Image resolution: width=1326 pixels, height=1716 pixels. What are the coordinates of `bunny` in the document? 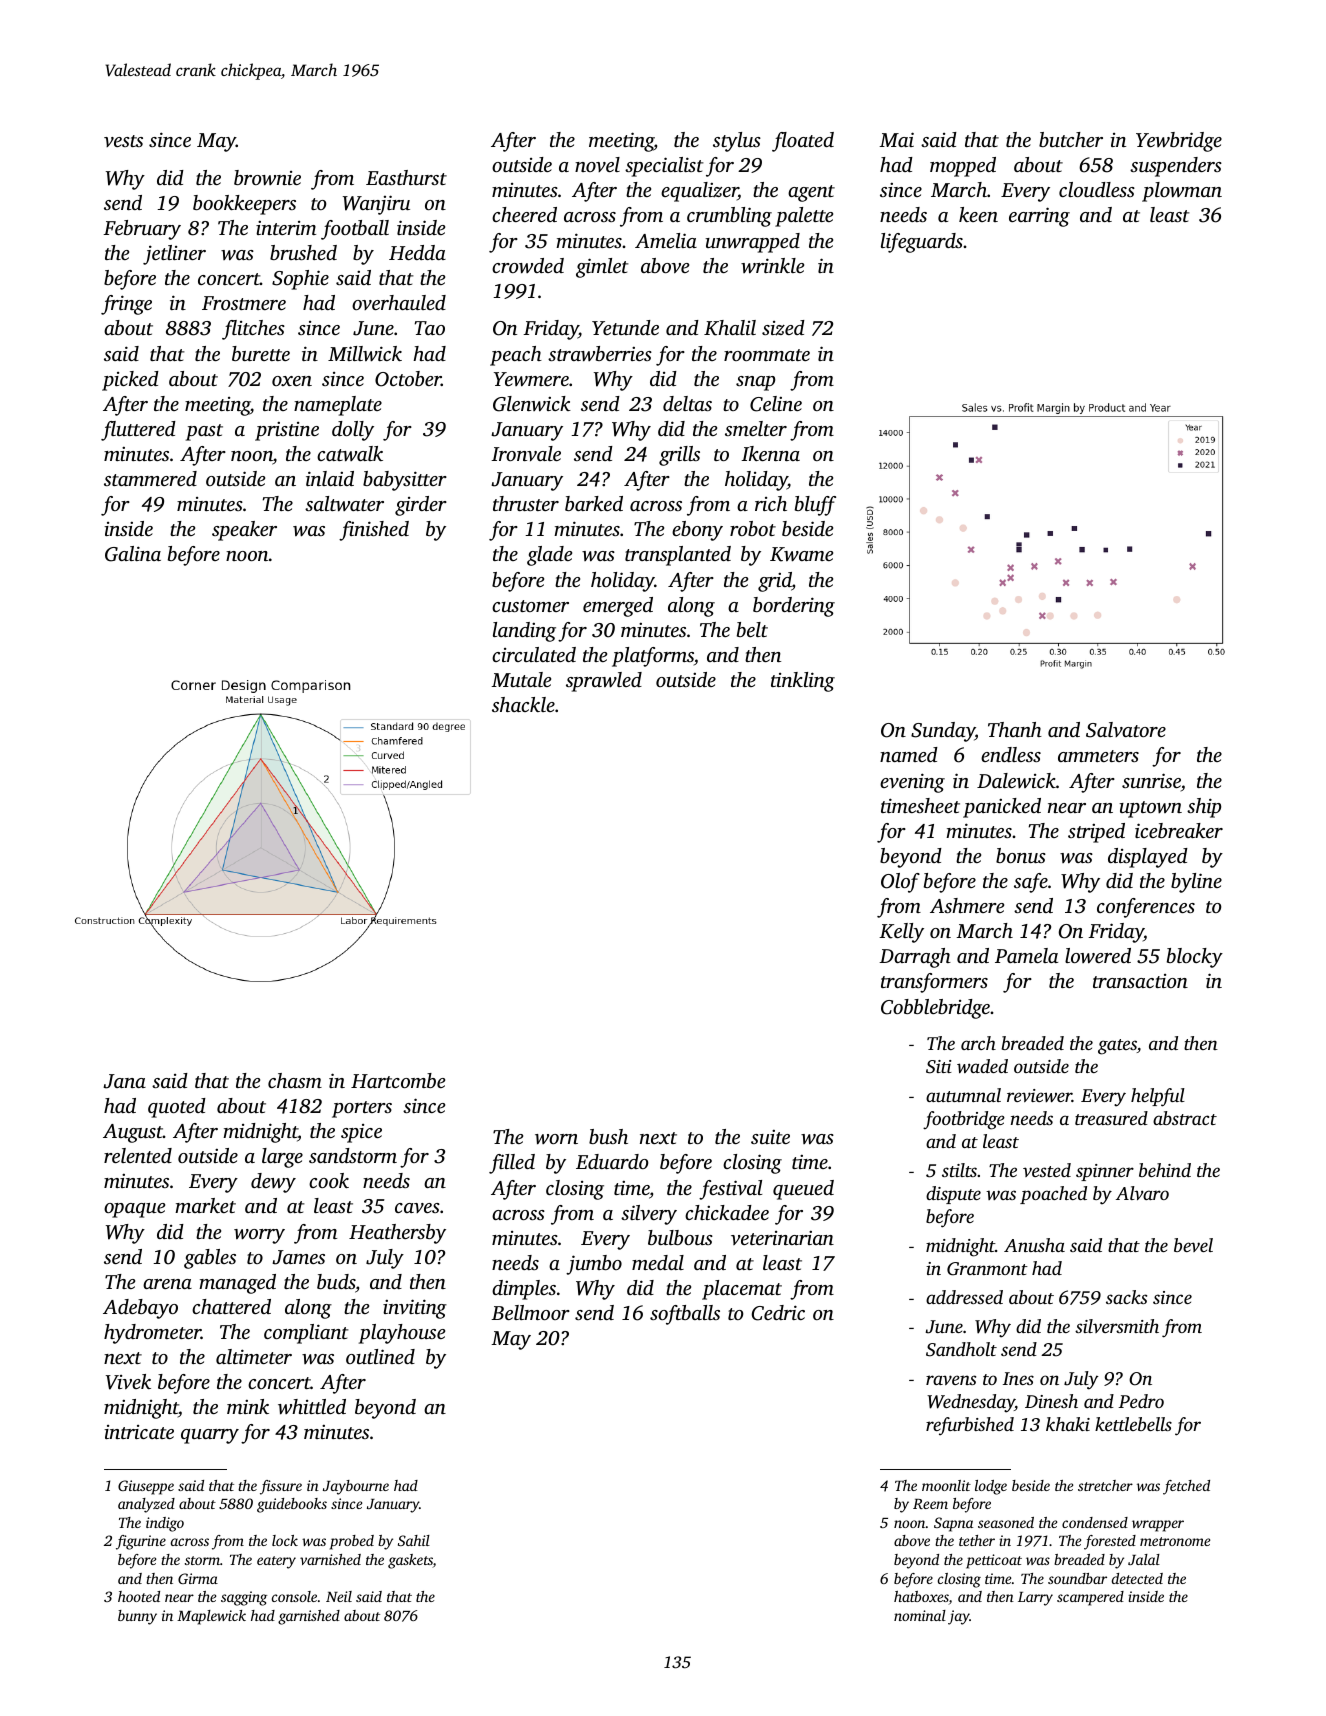 It's located at (137, 1617).
